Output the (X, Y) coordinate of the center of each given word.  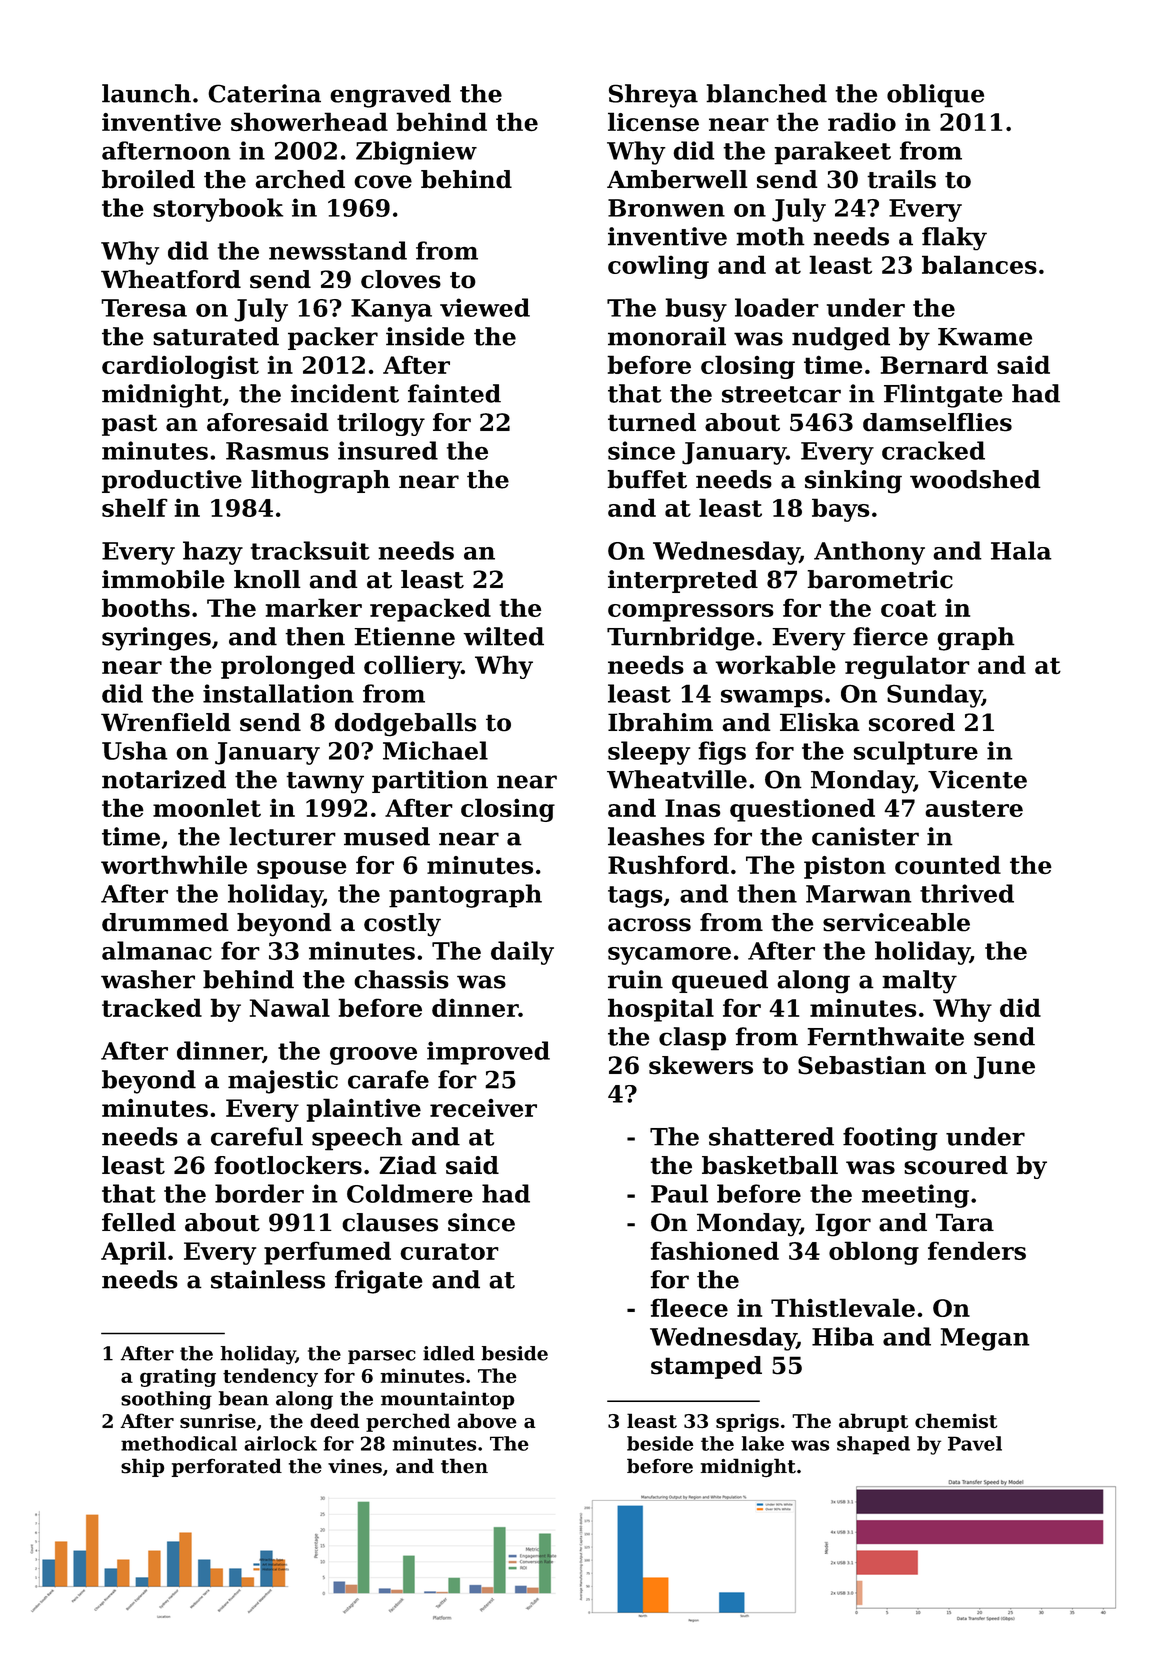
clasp (692, 1039)
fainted (454, 393)
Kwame (985, 337)
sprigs (747, 1422)
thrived (967, 893)
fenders (977, 1250)
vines (355, 1466)
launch (146, 93)
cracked (933, 450)
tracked (152, 1007)
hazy (213, 553)
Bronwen (666, 208)
